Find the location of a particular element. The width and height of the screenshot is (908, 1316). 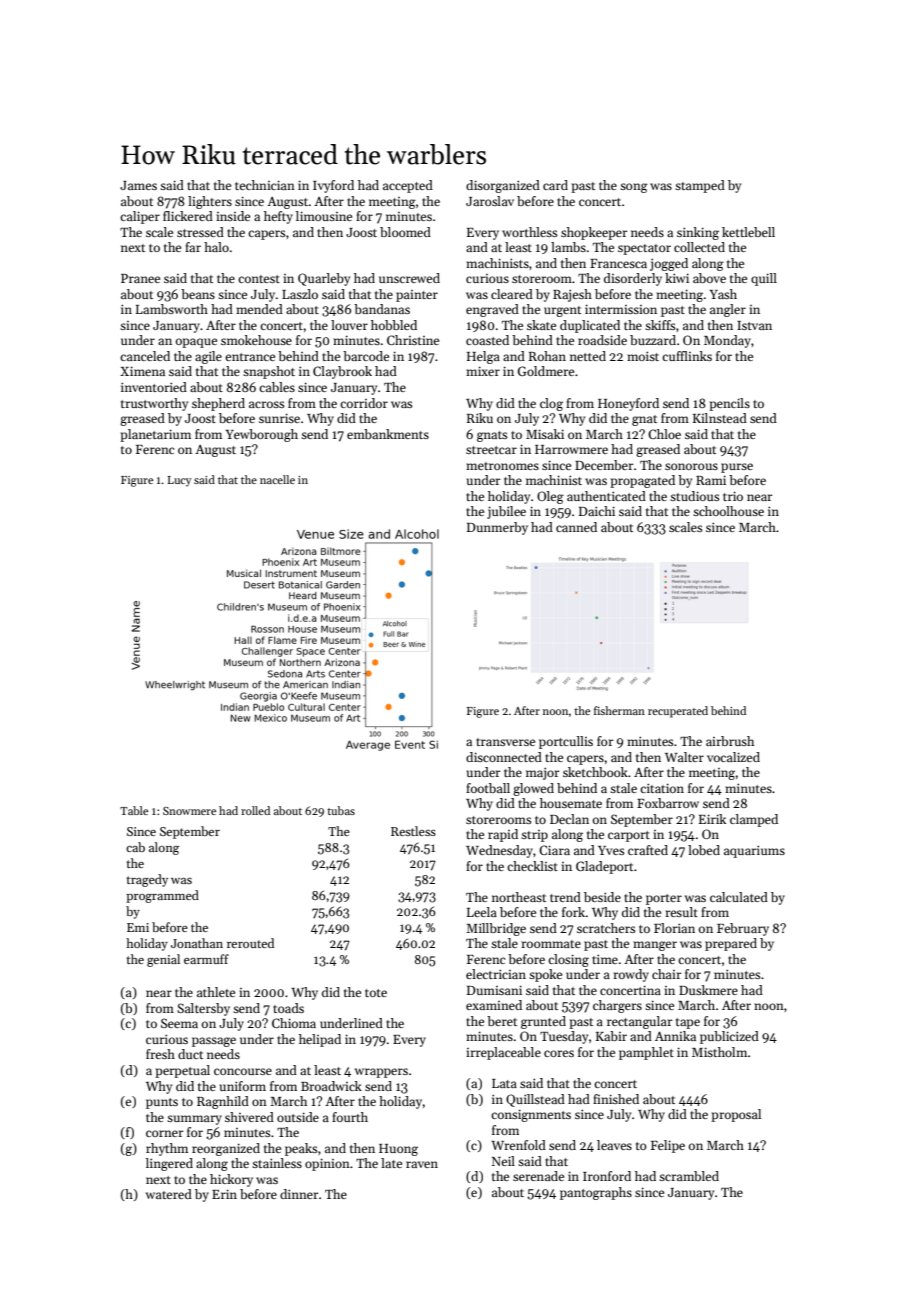

tubas is located at coordinates (341, 810).
